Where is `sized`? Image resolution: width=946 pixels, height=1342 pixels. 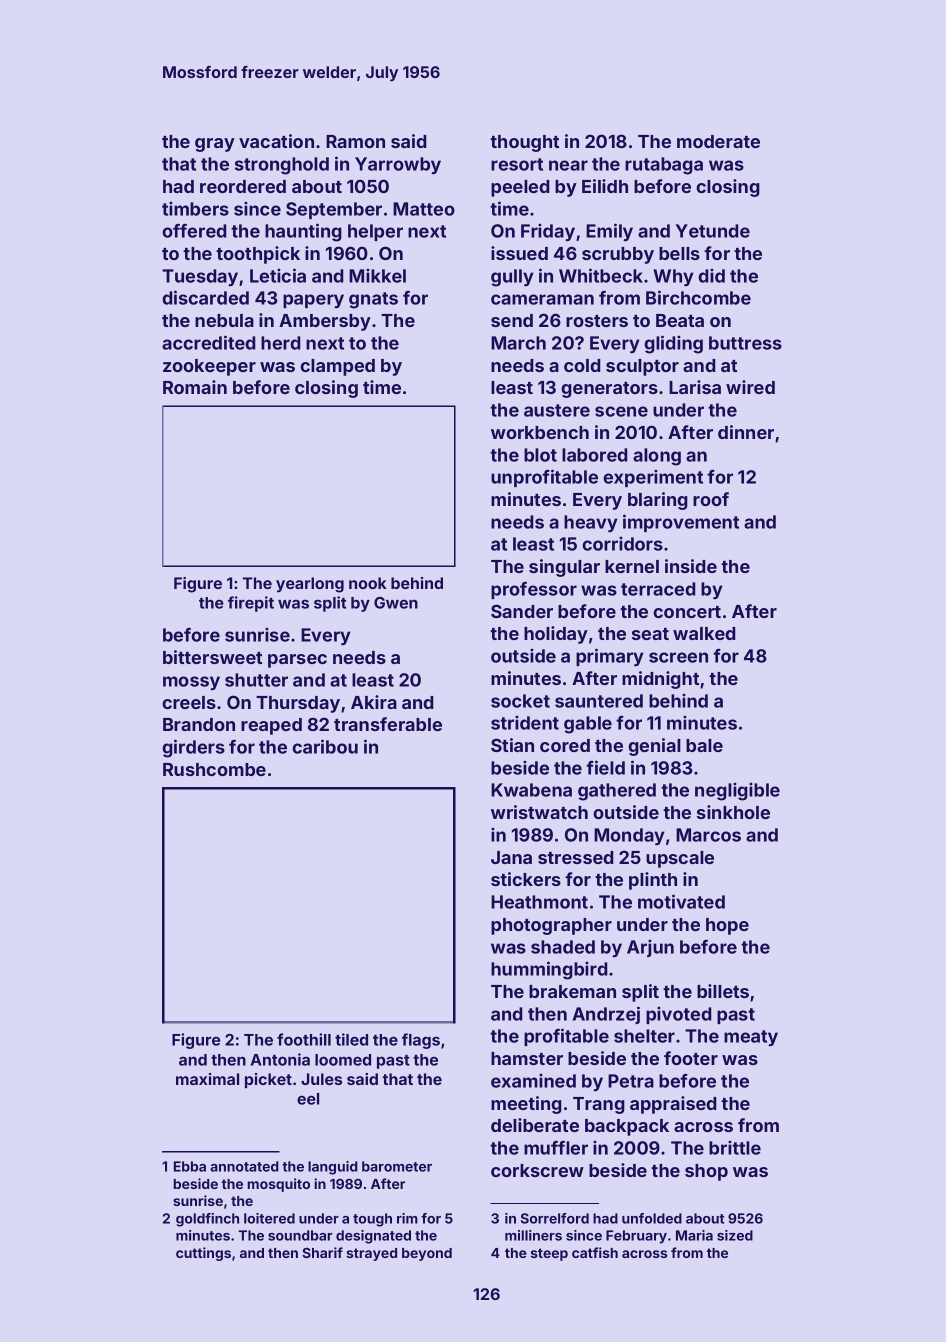 sized is located at coordinates (735, 1235).
